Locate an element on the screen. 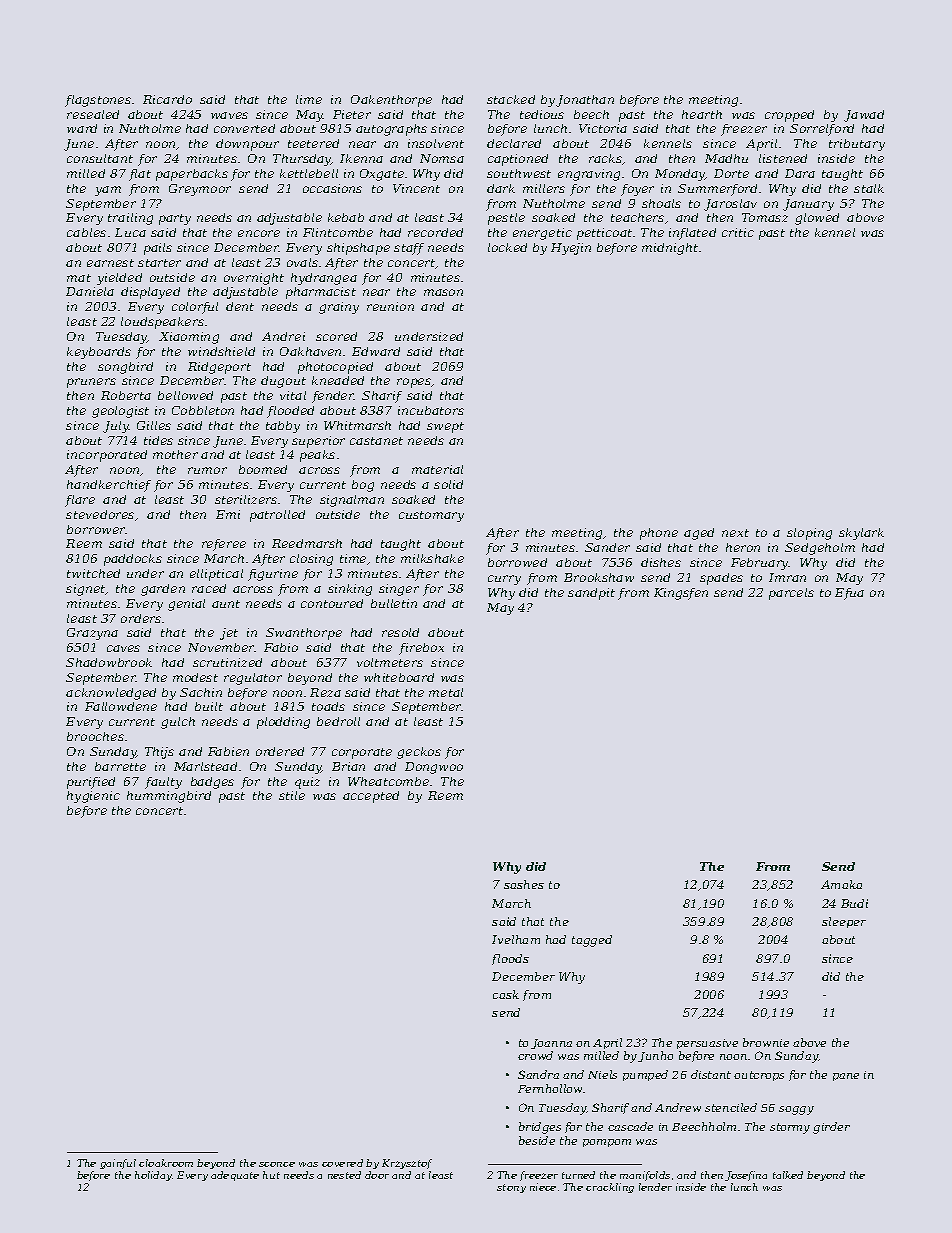 Image resolution: width=952 pixels, height=1233 pixels. plodding is located at coordinates (283, 723).
